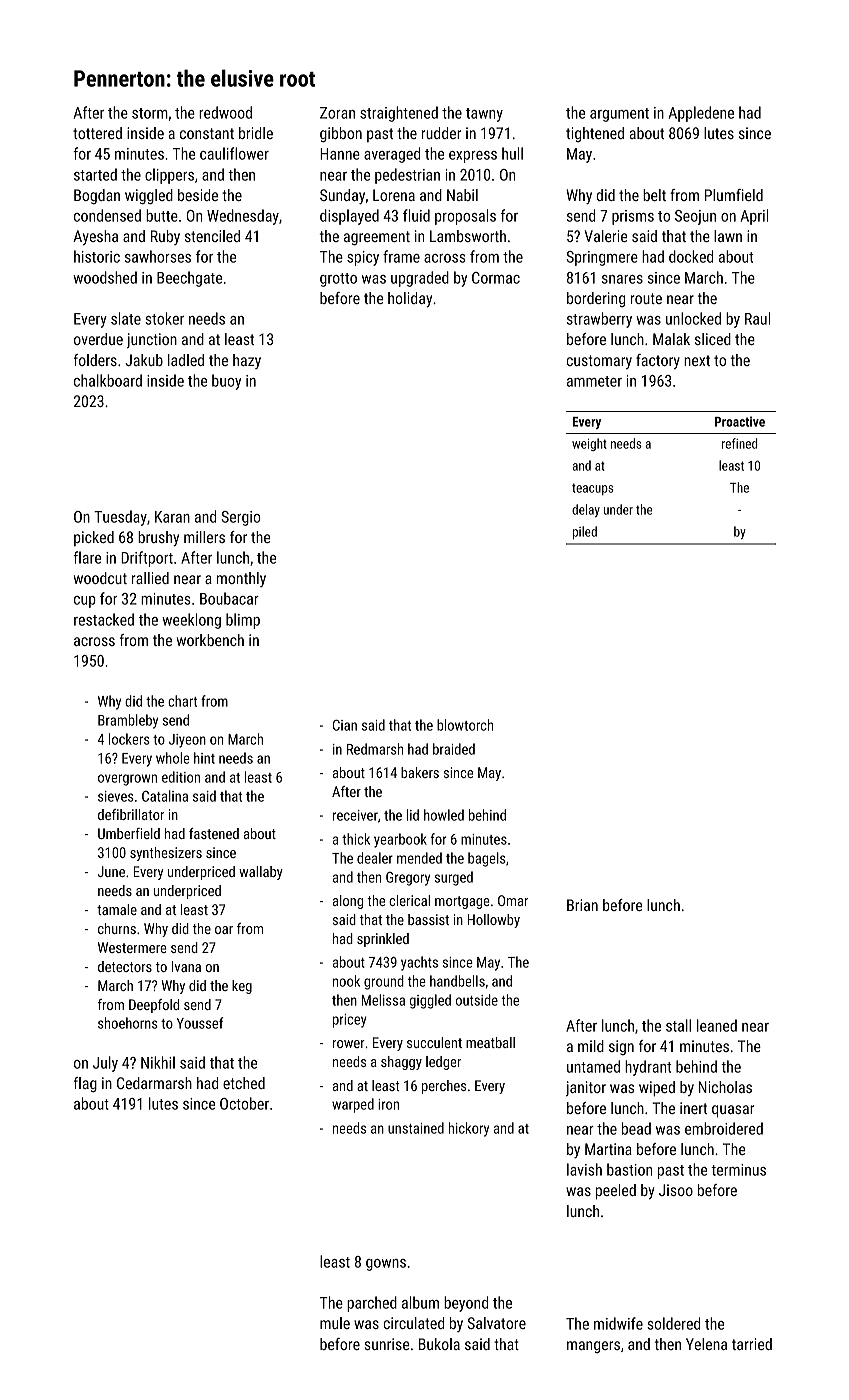 This screenshot has width=849, height=1400. Describe the element at coordinates (117, 909) in the screenshot. I see `tamale` at that location.
